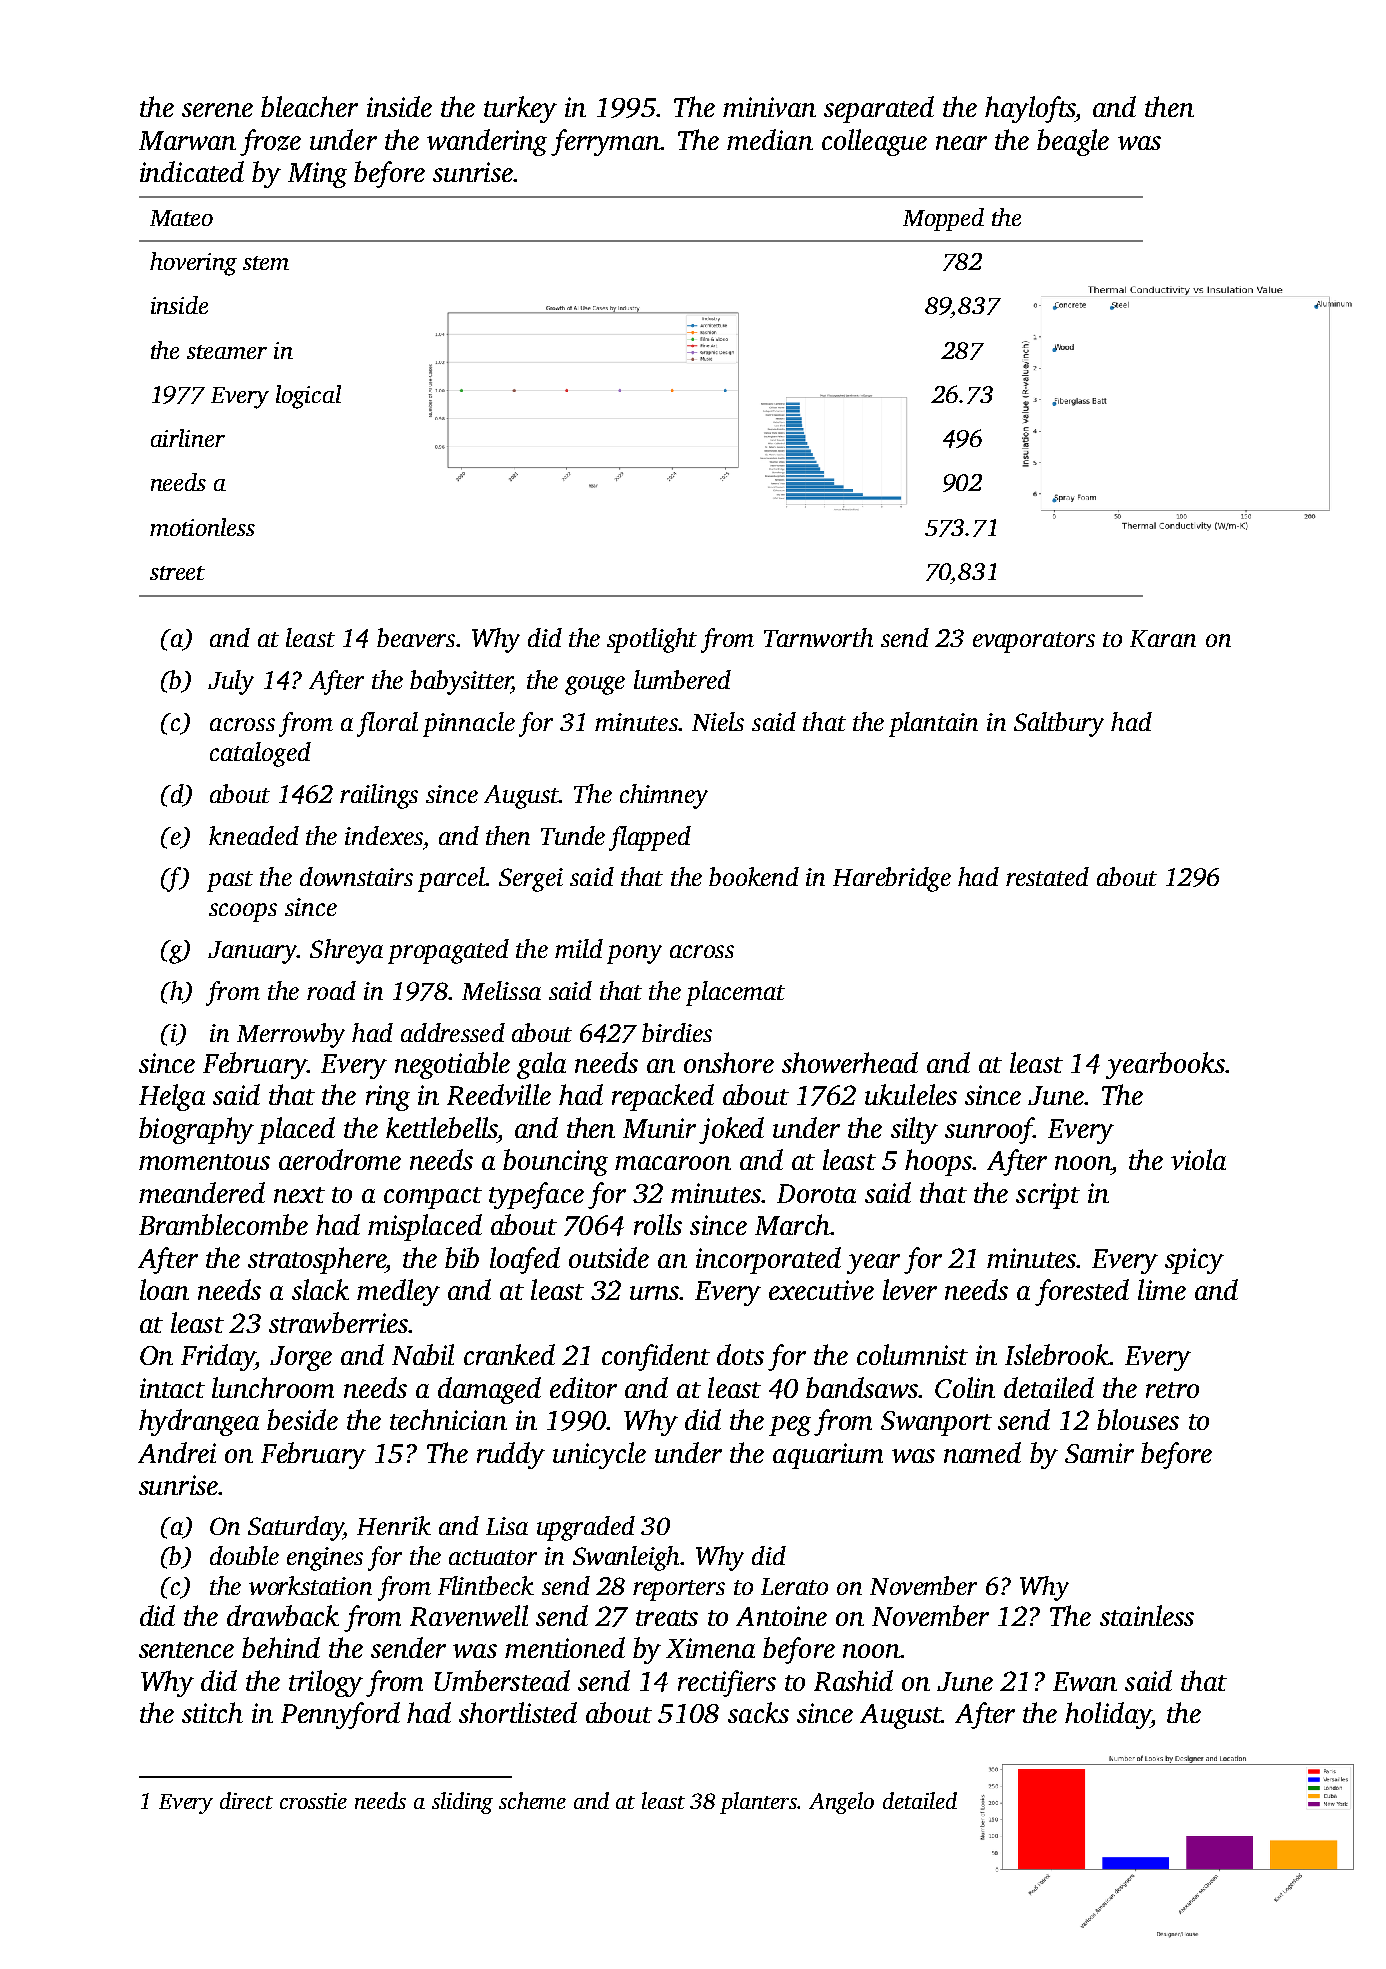 The image size is (1386, 1969). Describe the element at coordinates (673, 1163) in the document. I see `macaroon` at that location.
